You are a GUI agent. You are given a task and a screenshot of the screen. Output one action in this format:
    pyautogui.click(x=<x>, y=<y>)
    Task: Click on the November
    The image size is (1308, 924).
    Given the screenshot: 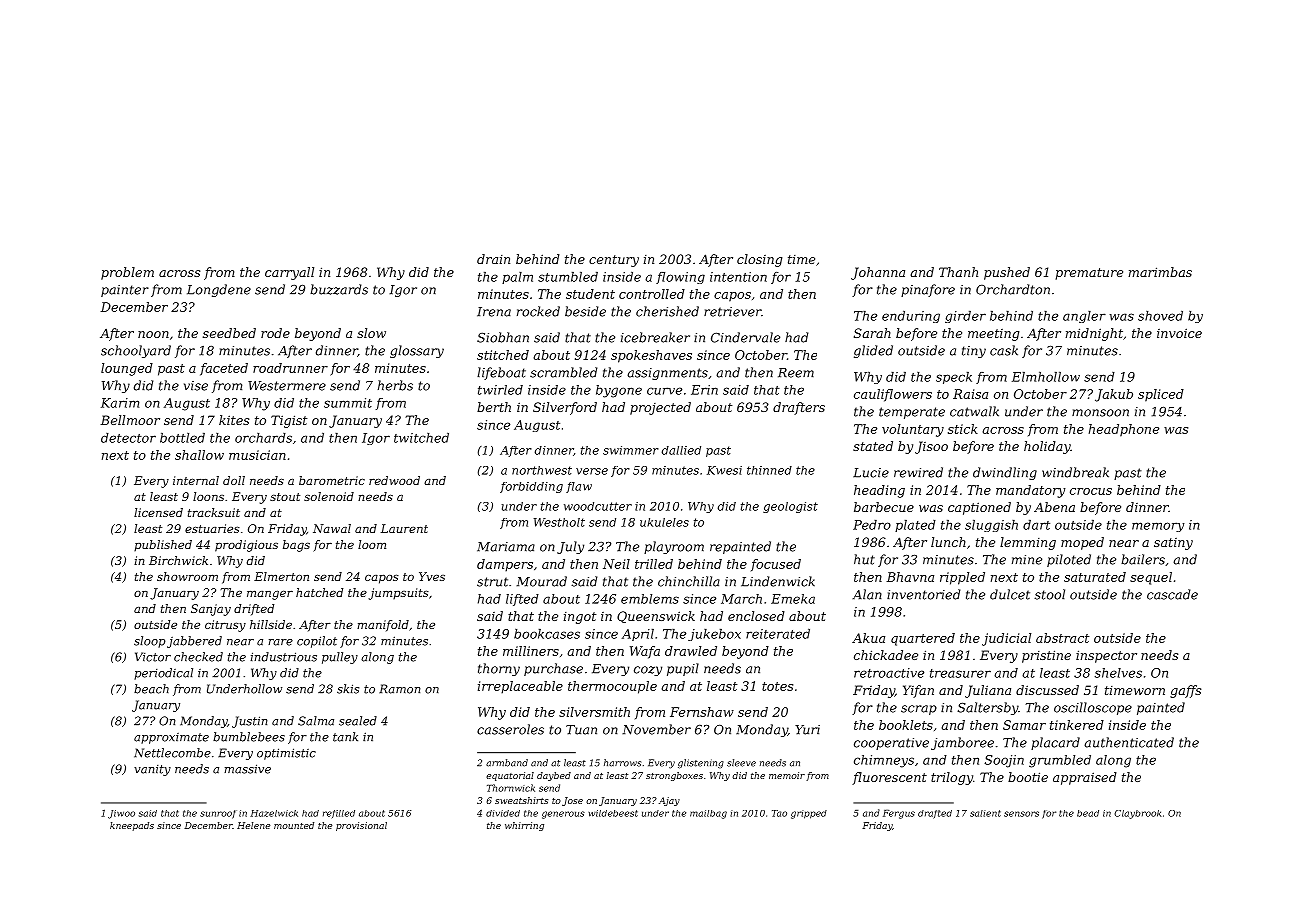 What is the action you would take?
    pyautogui.click(x=656, y=729)
